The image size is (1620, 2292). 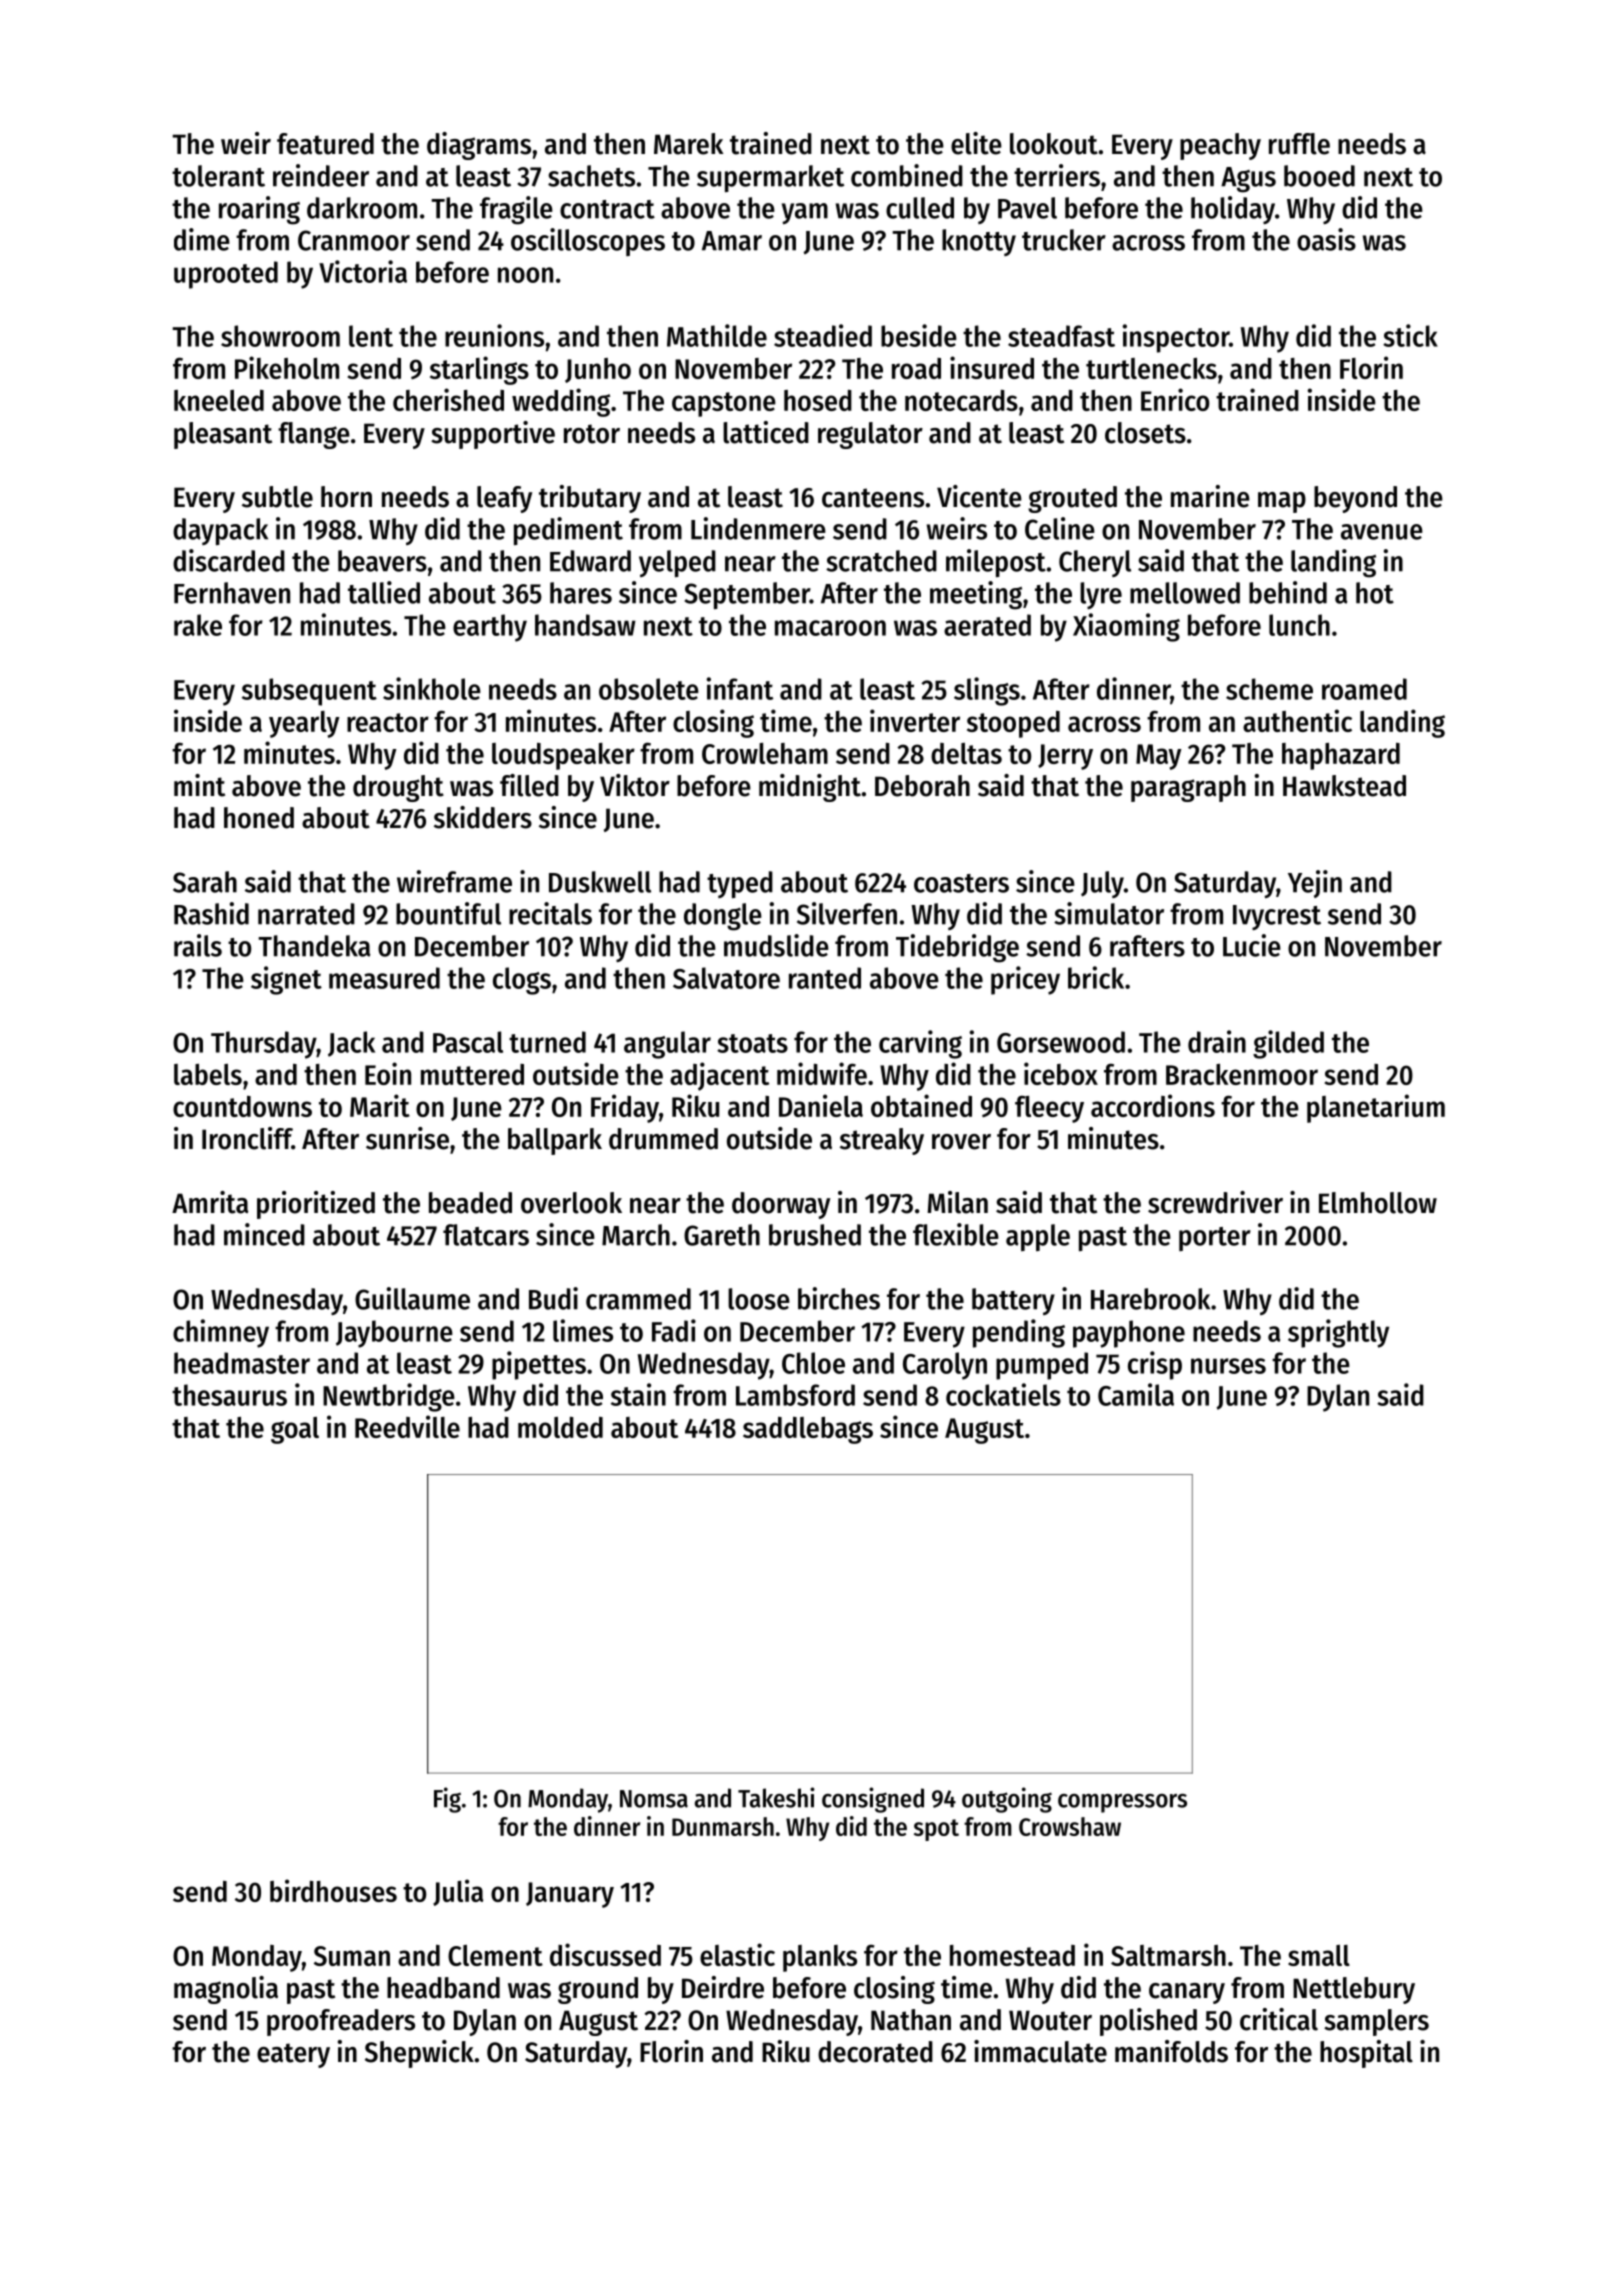 I want to click on Deirdre, so click(x=723, y=1987).
